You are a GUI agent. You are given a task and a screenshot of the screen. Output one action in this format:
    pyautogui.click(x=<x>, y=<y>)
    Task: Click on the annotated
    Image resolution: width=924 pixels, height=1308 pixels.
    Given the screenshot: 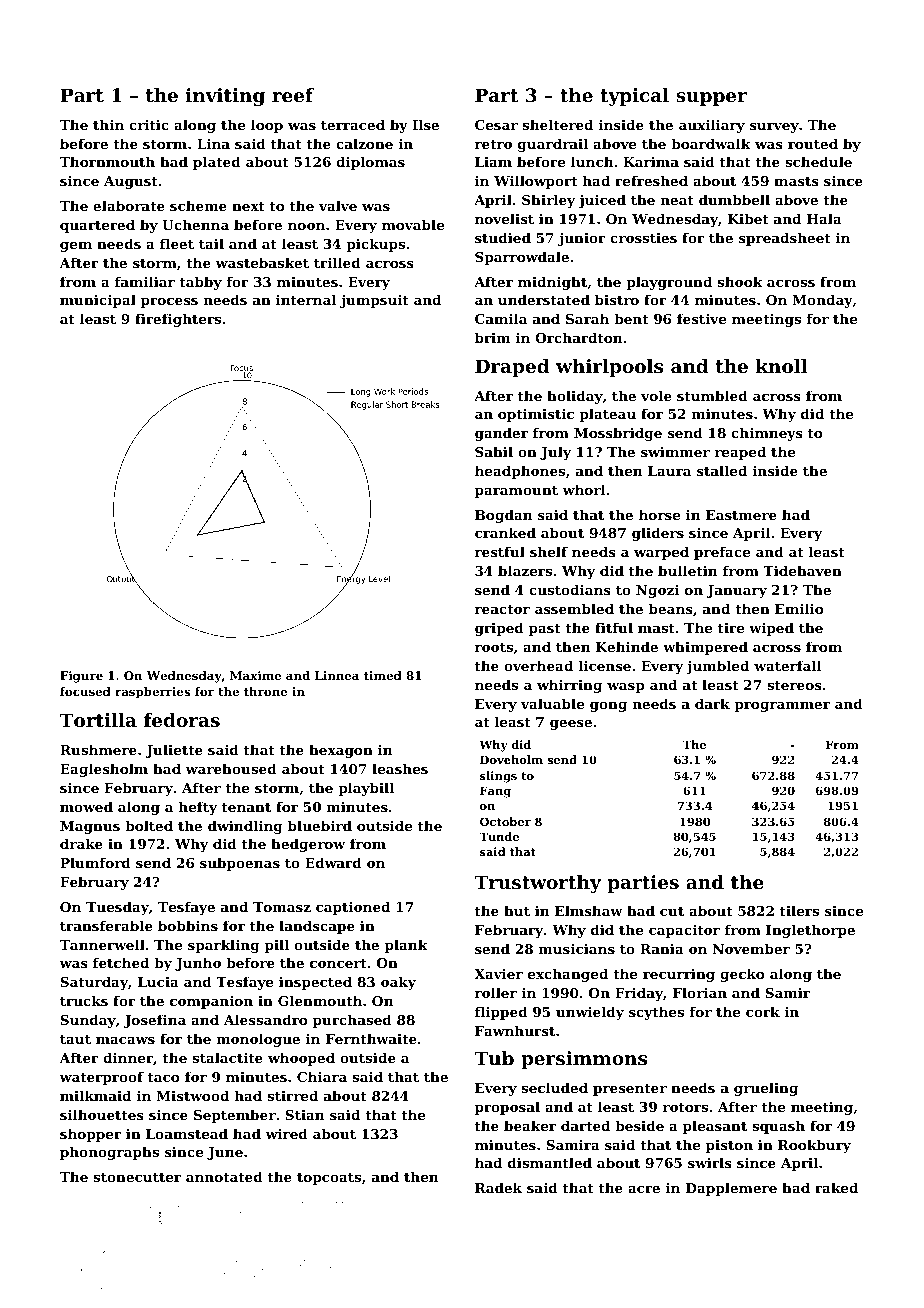 What is the action you would take?
    pyautogui.click(x=224, y=1176)
